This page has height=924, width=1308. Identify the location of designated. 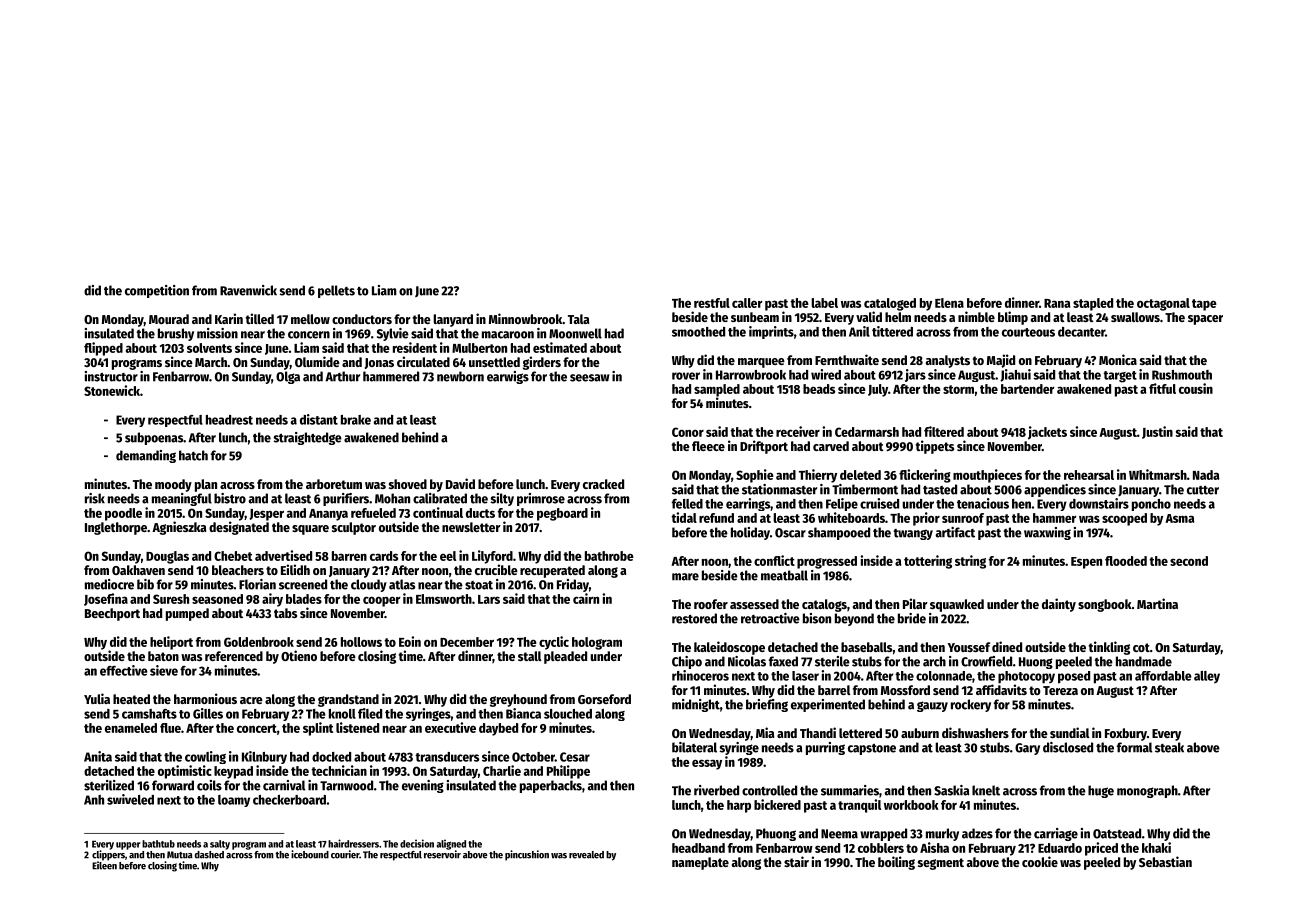
(239, 528).
